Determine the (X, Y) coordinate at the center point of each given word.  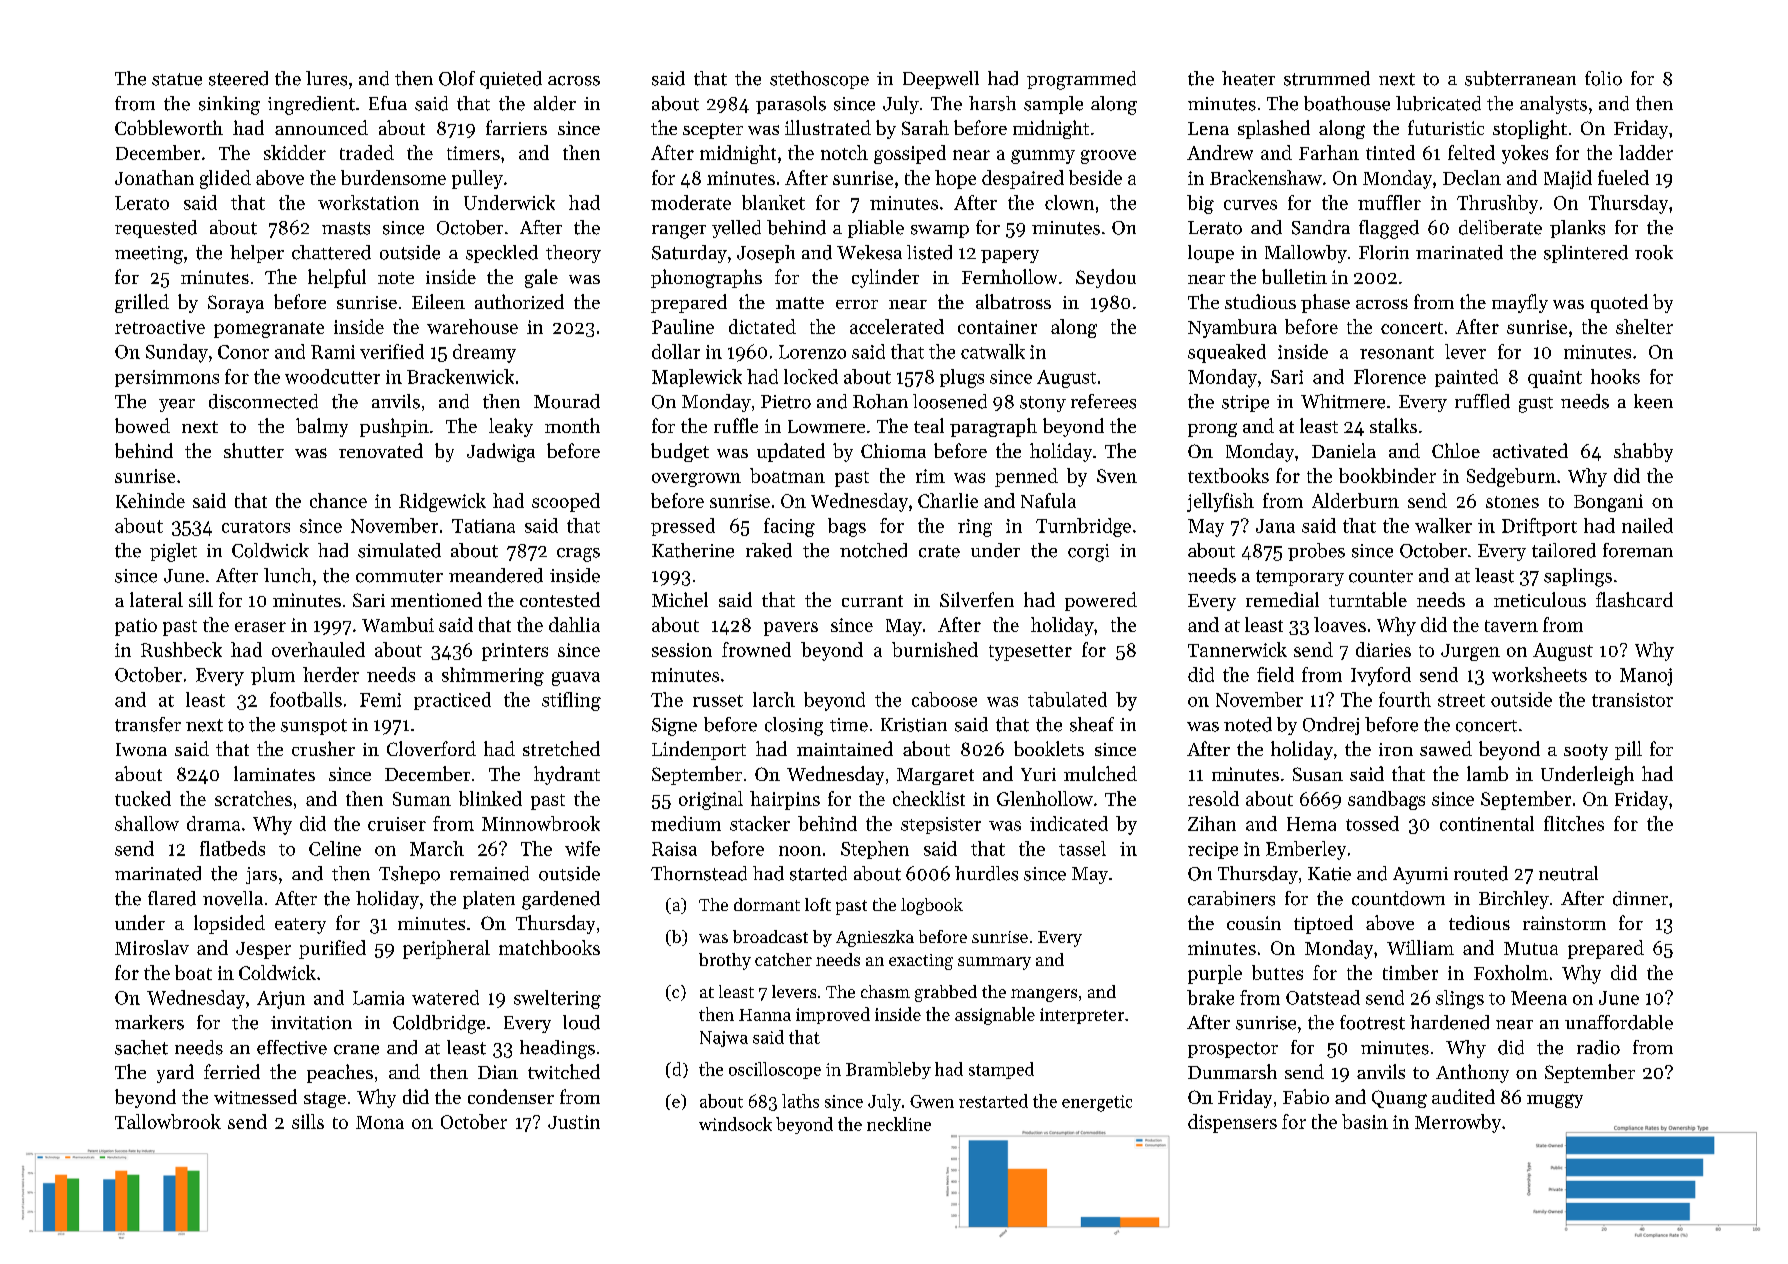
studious (1260, 301)
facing (789, 527)
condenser (511, 1096)
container (997, 327)
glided (225, 179)
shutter (254, 450)
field (1275, 674)
